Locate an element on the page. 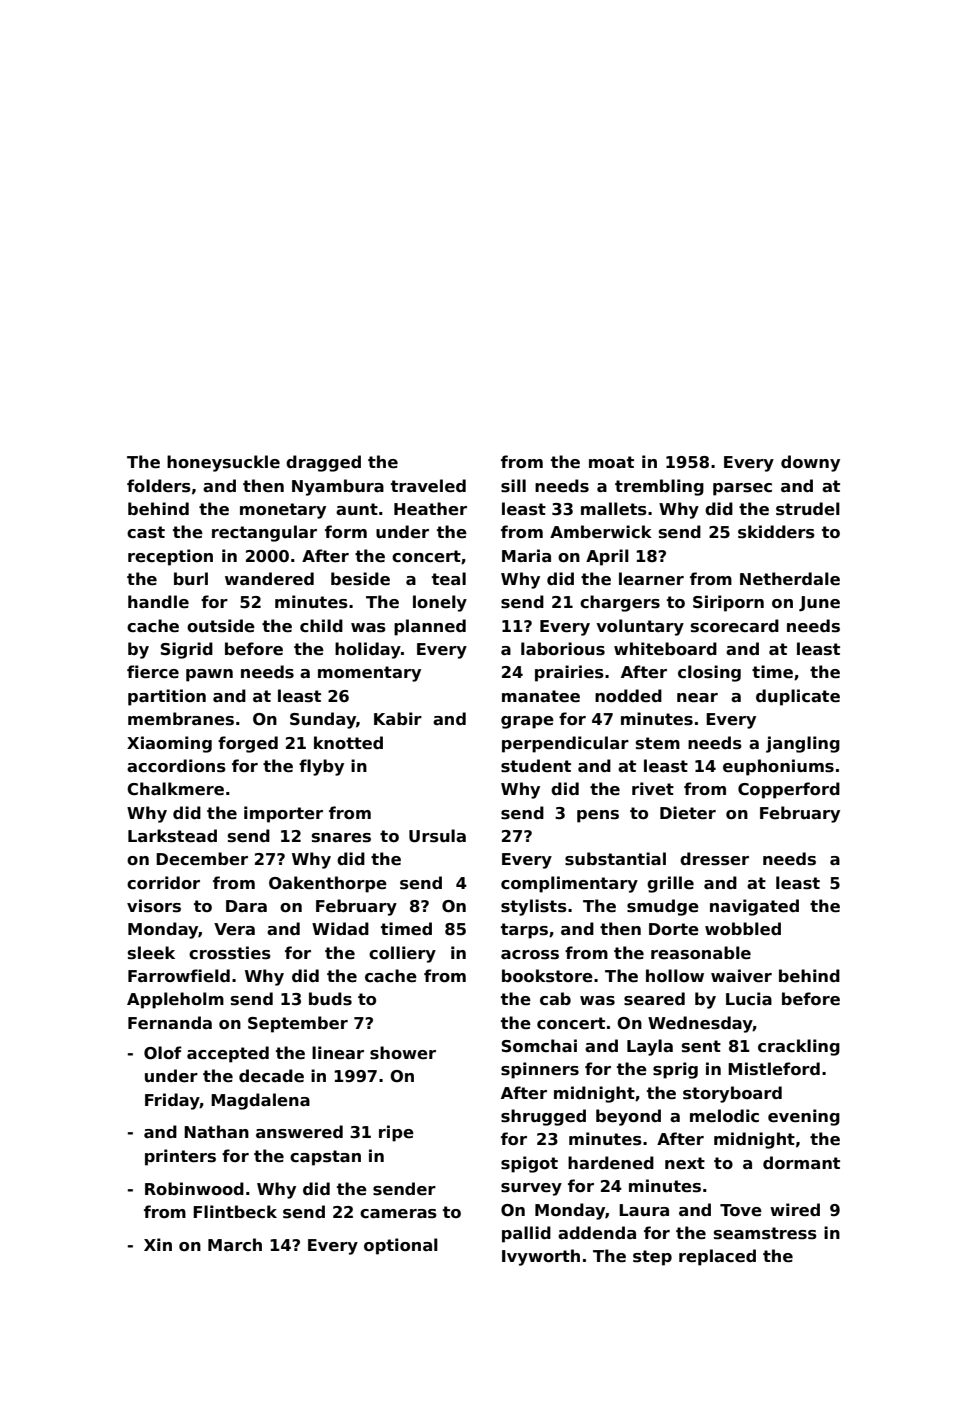  Chalkmere is located at coordinates (175, 789).
